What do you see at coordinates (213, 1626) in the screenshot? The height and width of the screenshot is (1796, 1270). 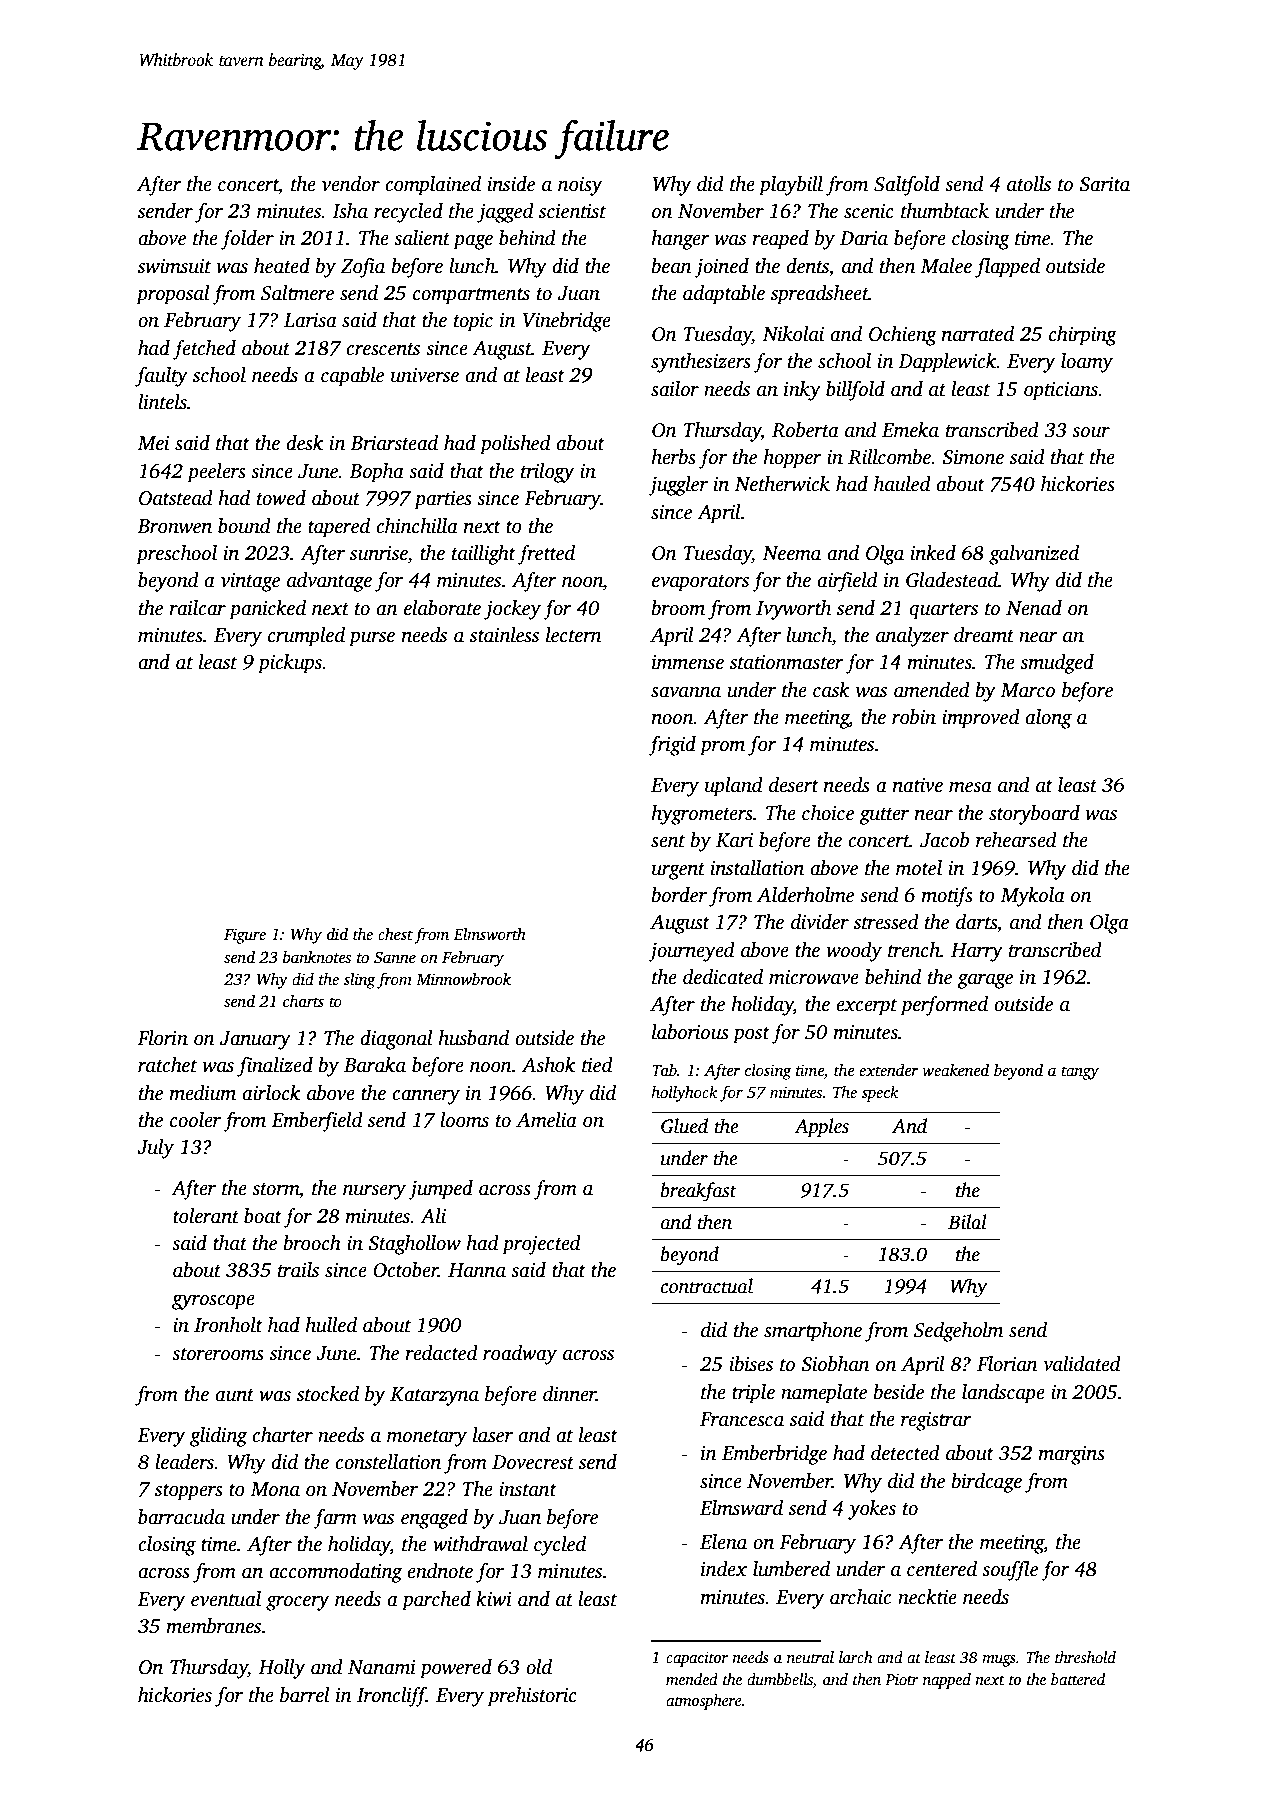 I see `membranes` at bounding box center [213, 1626].
